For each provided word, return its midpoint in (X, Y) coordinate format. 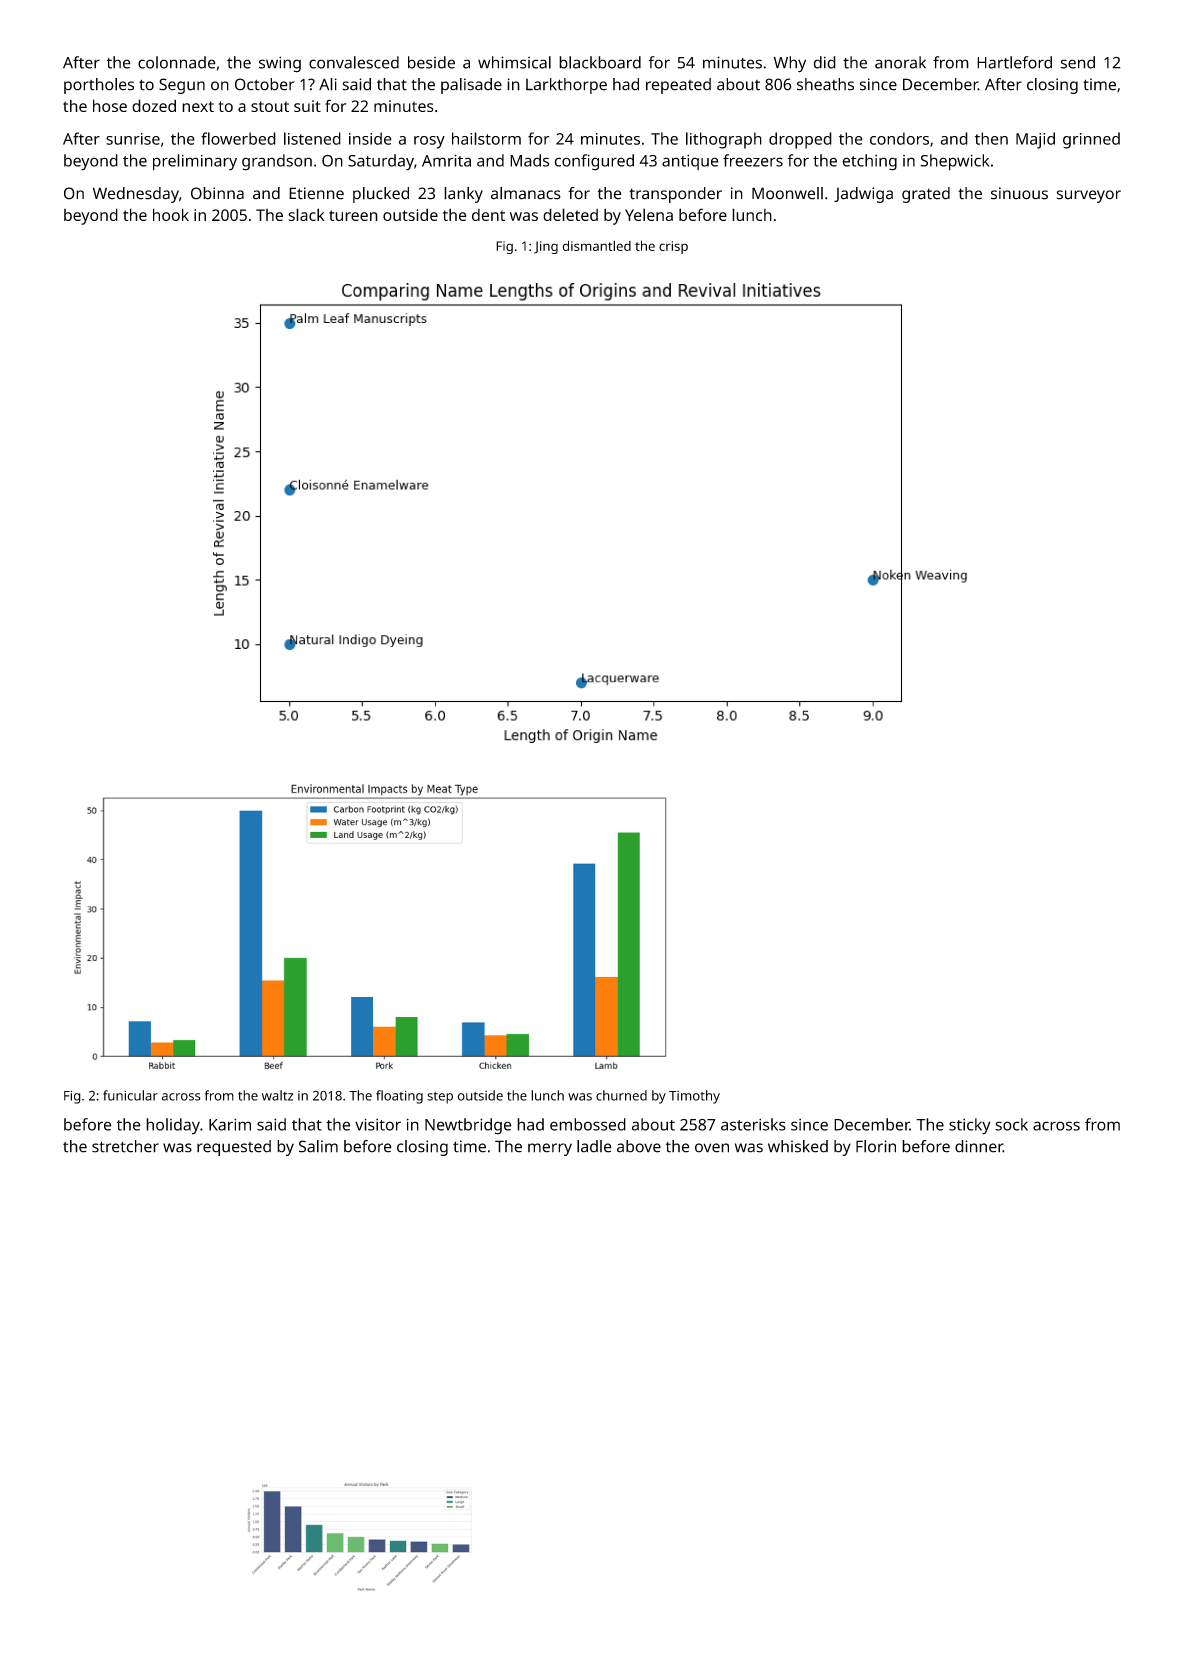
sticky (969, 1126)
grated (926, 195)
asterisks (753, 1124)
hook (171, 214)
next (198, 106)
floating (399, 1097)
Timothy (694, 1097)
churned (621, 1095)
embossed (588, 1124)
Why (790, 64)
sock (1011, 1124)
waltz (277, 1095)
